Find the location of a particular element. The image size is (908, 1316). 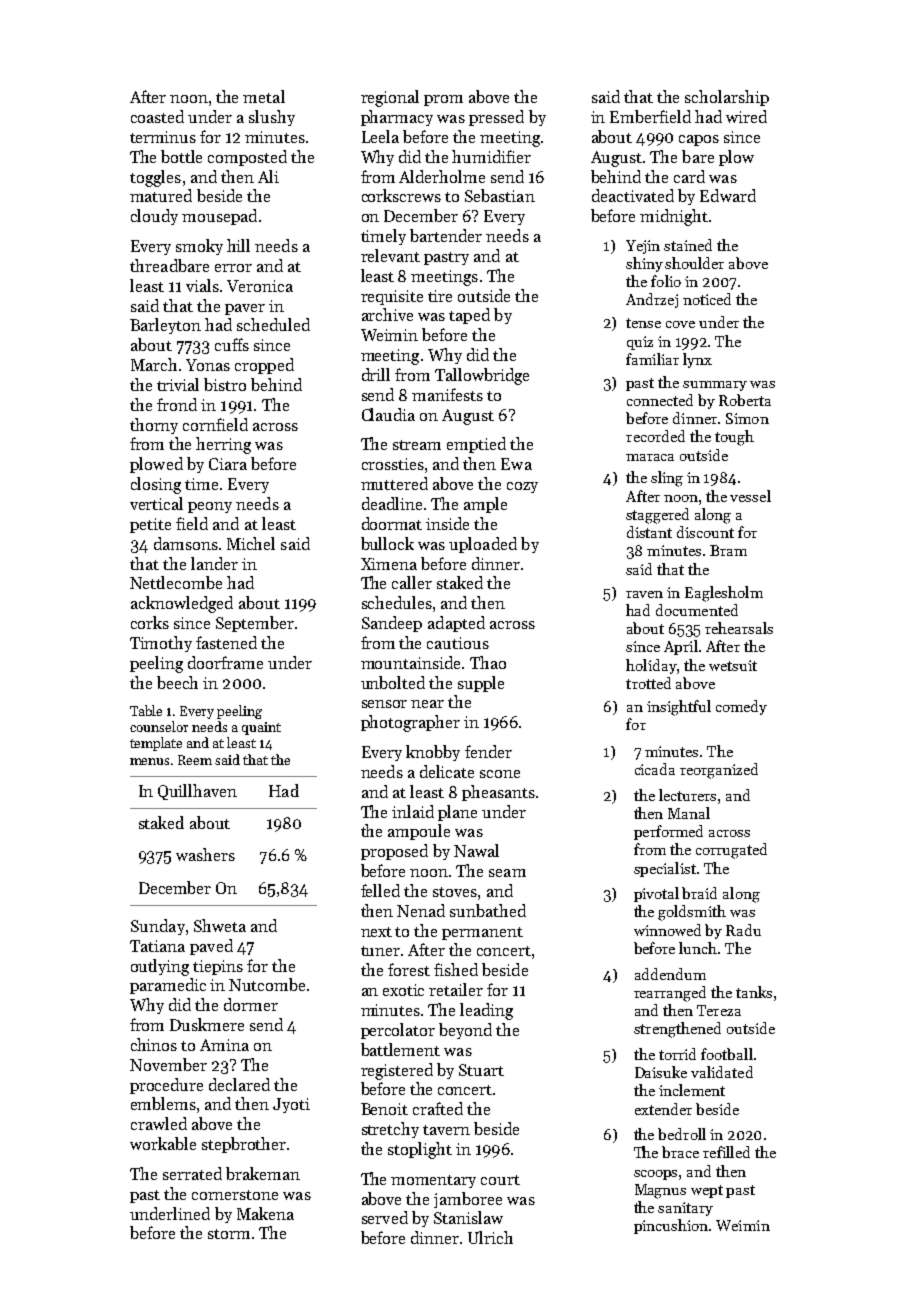

serrated is located at coordinates (192, 1173).
